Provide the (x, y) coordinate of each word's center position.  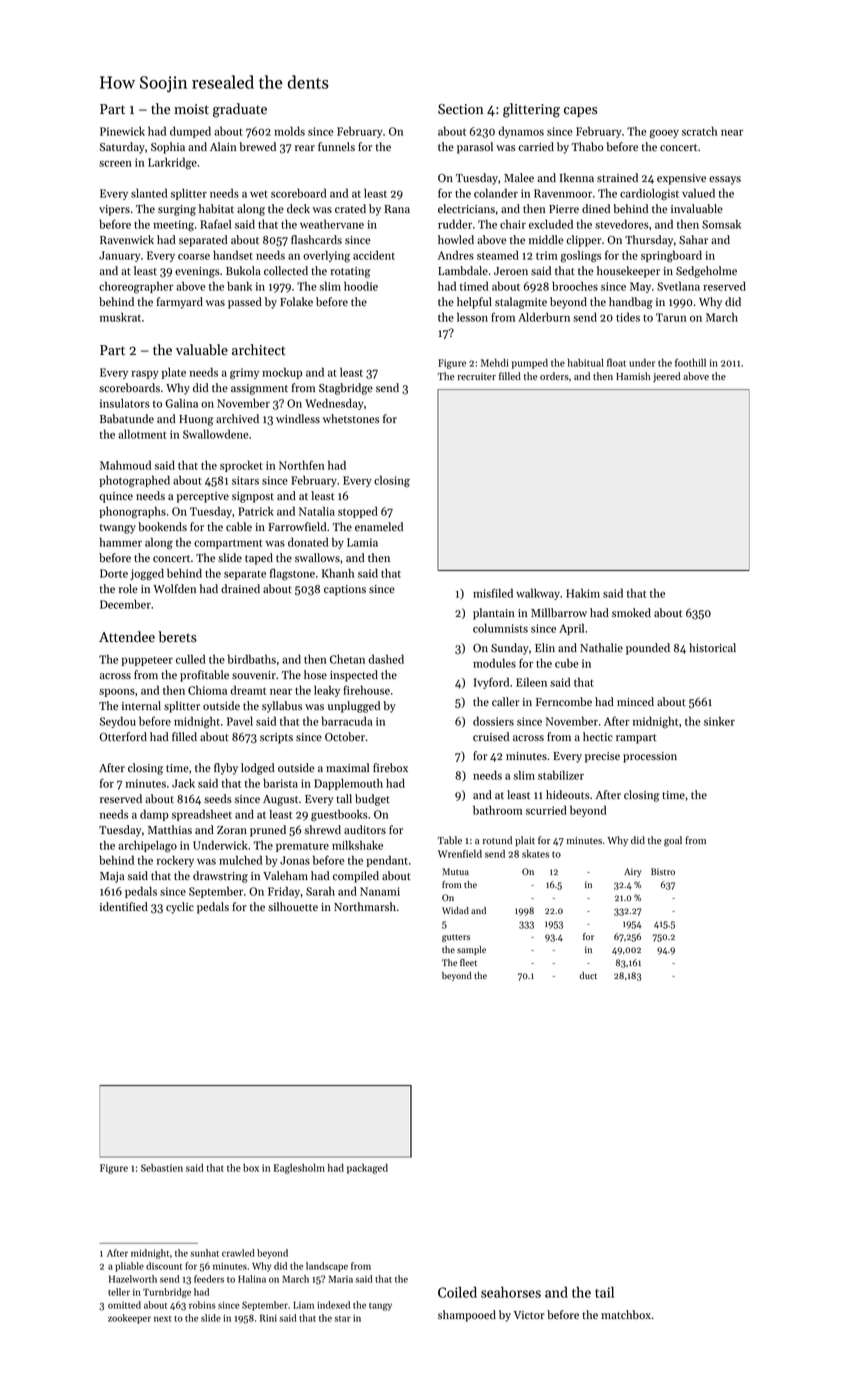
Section (460, 109)
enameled (379, 527)
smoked (631, 612)
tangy (380, 1307)
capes (580, 112)
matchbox (626, 1314)
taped (259, 559)
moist (191, 109)
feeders (209, 1279)
